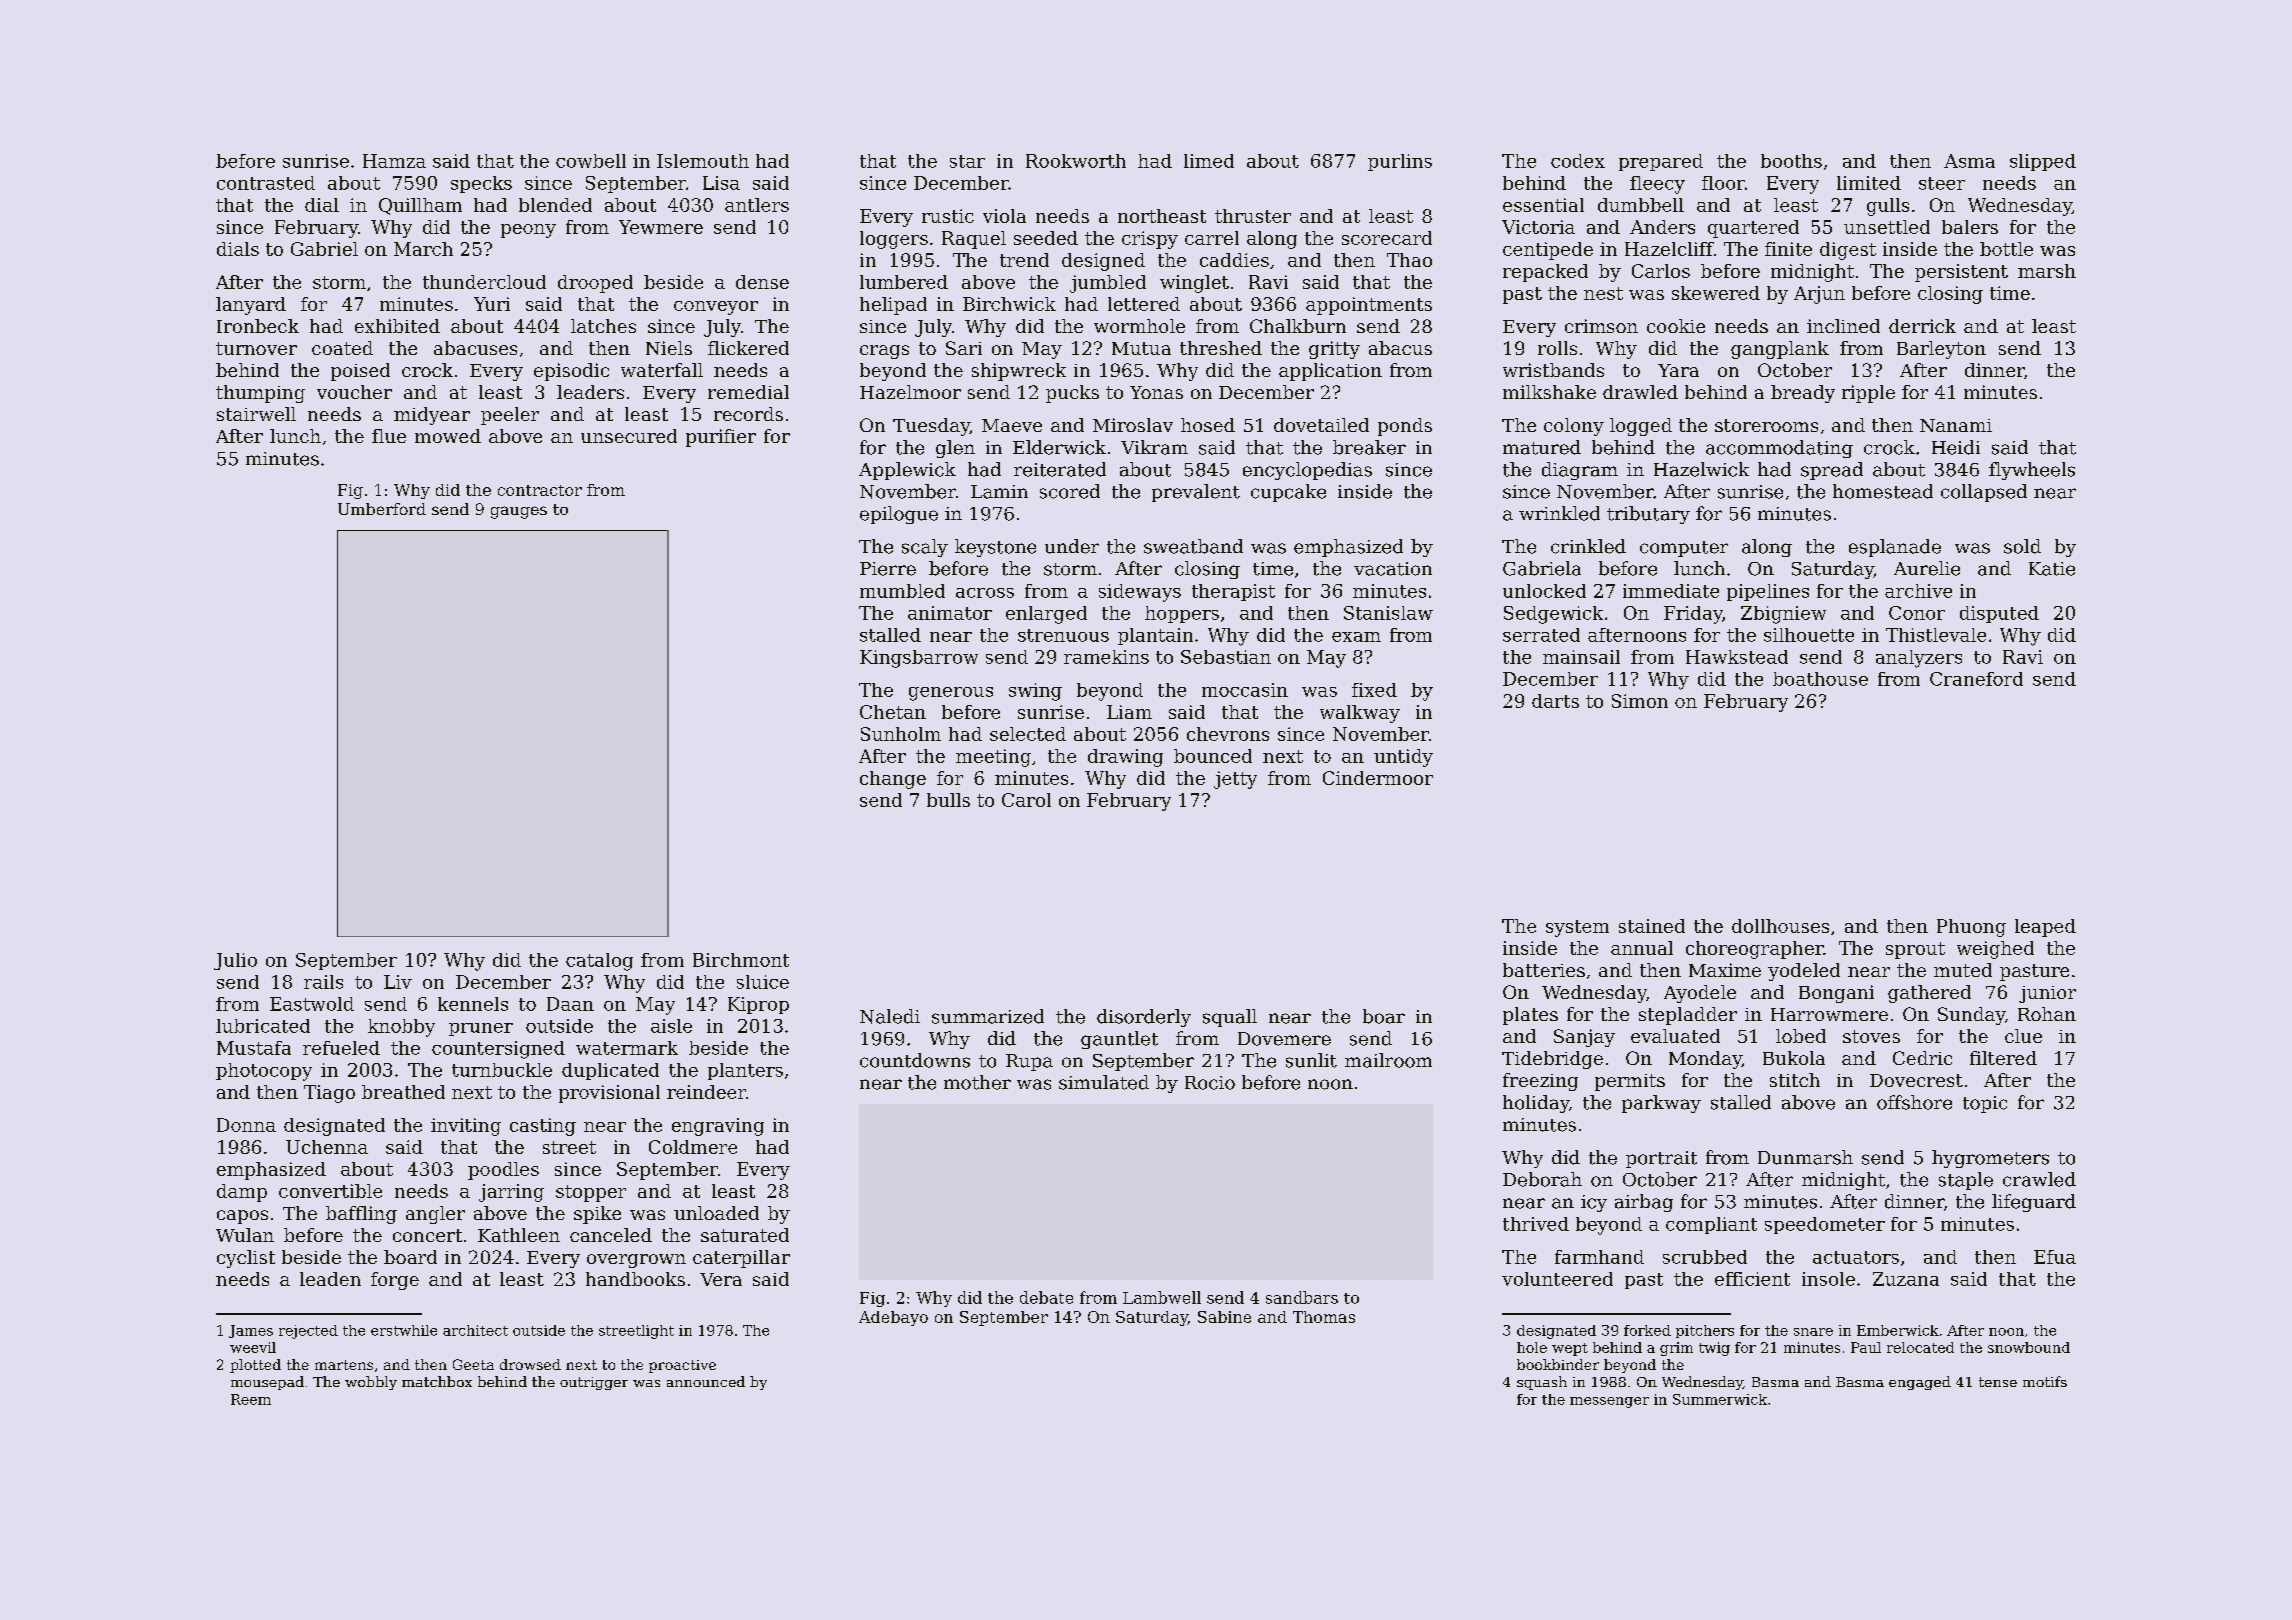 The width and height of the document is (2292, 1620). What do you see at coordinates (594, 1383) in the document?
I see `outrigger` at bounding box center [594, 1383].
